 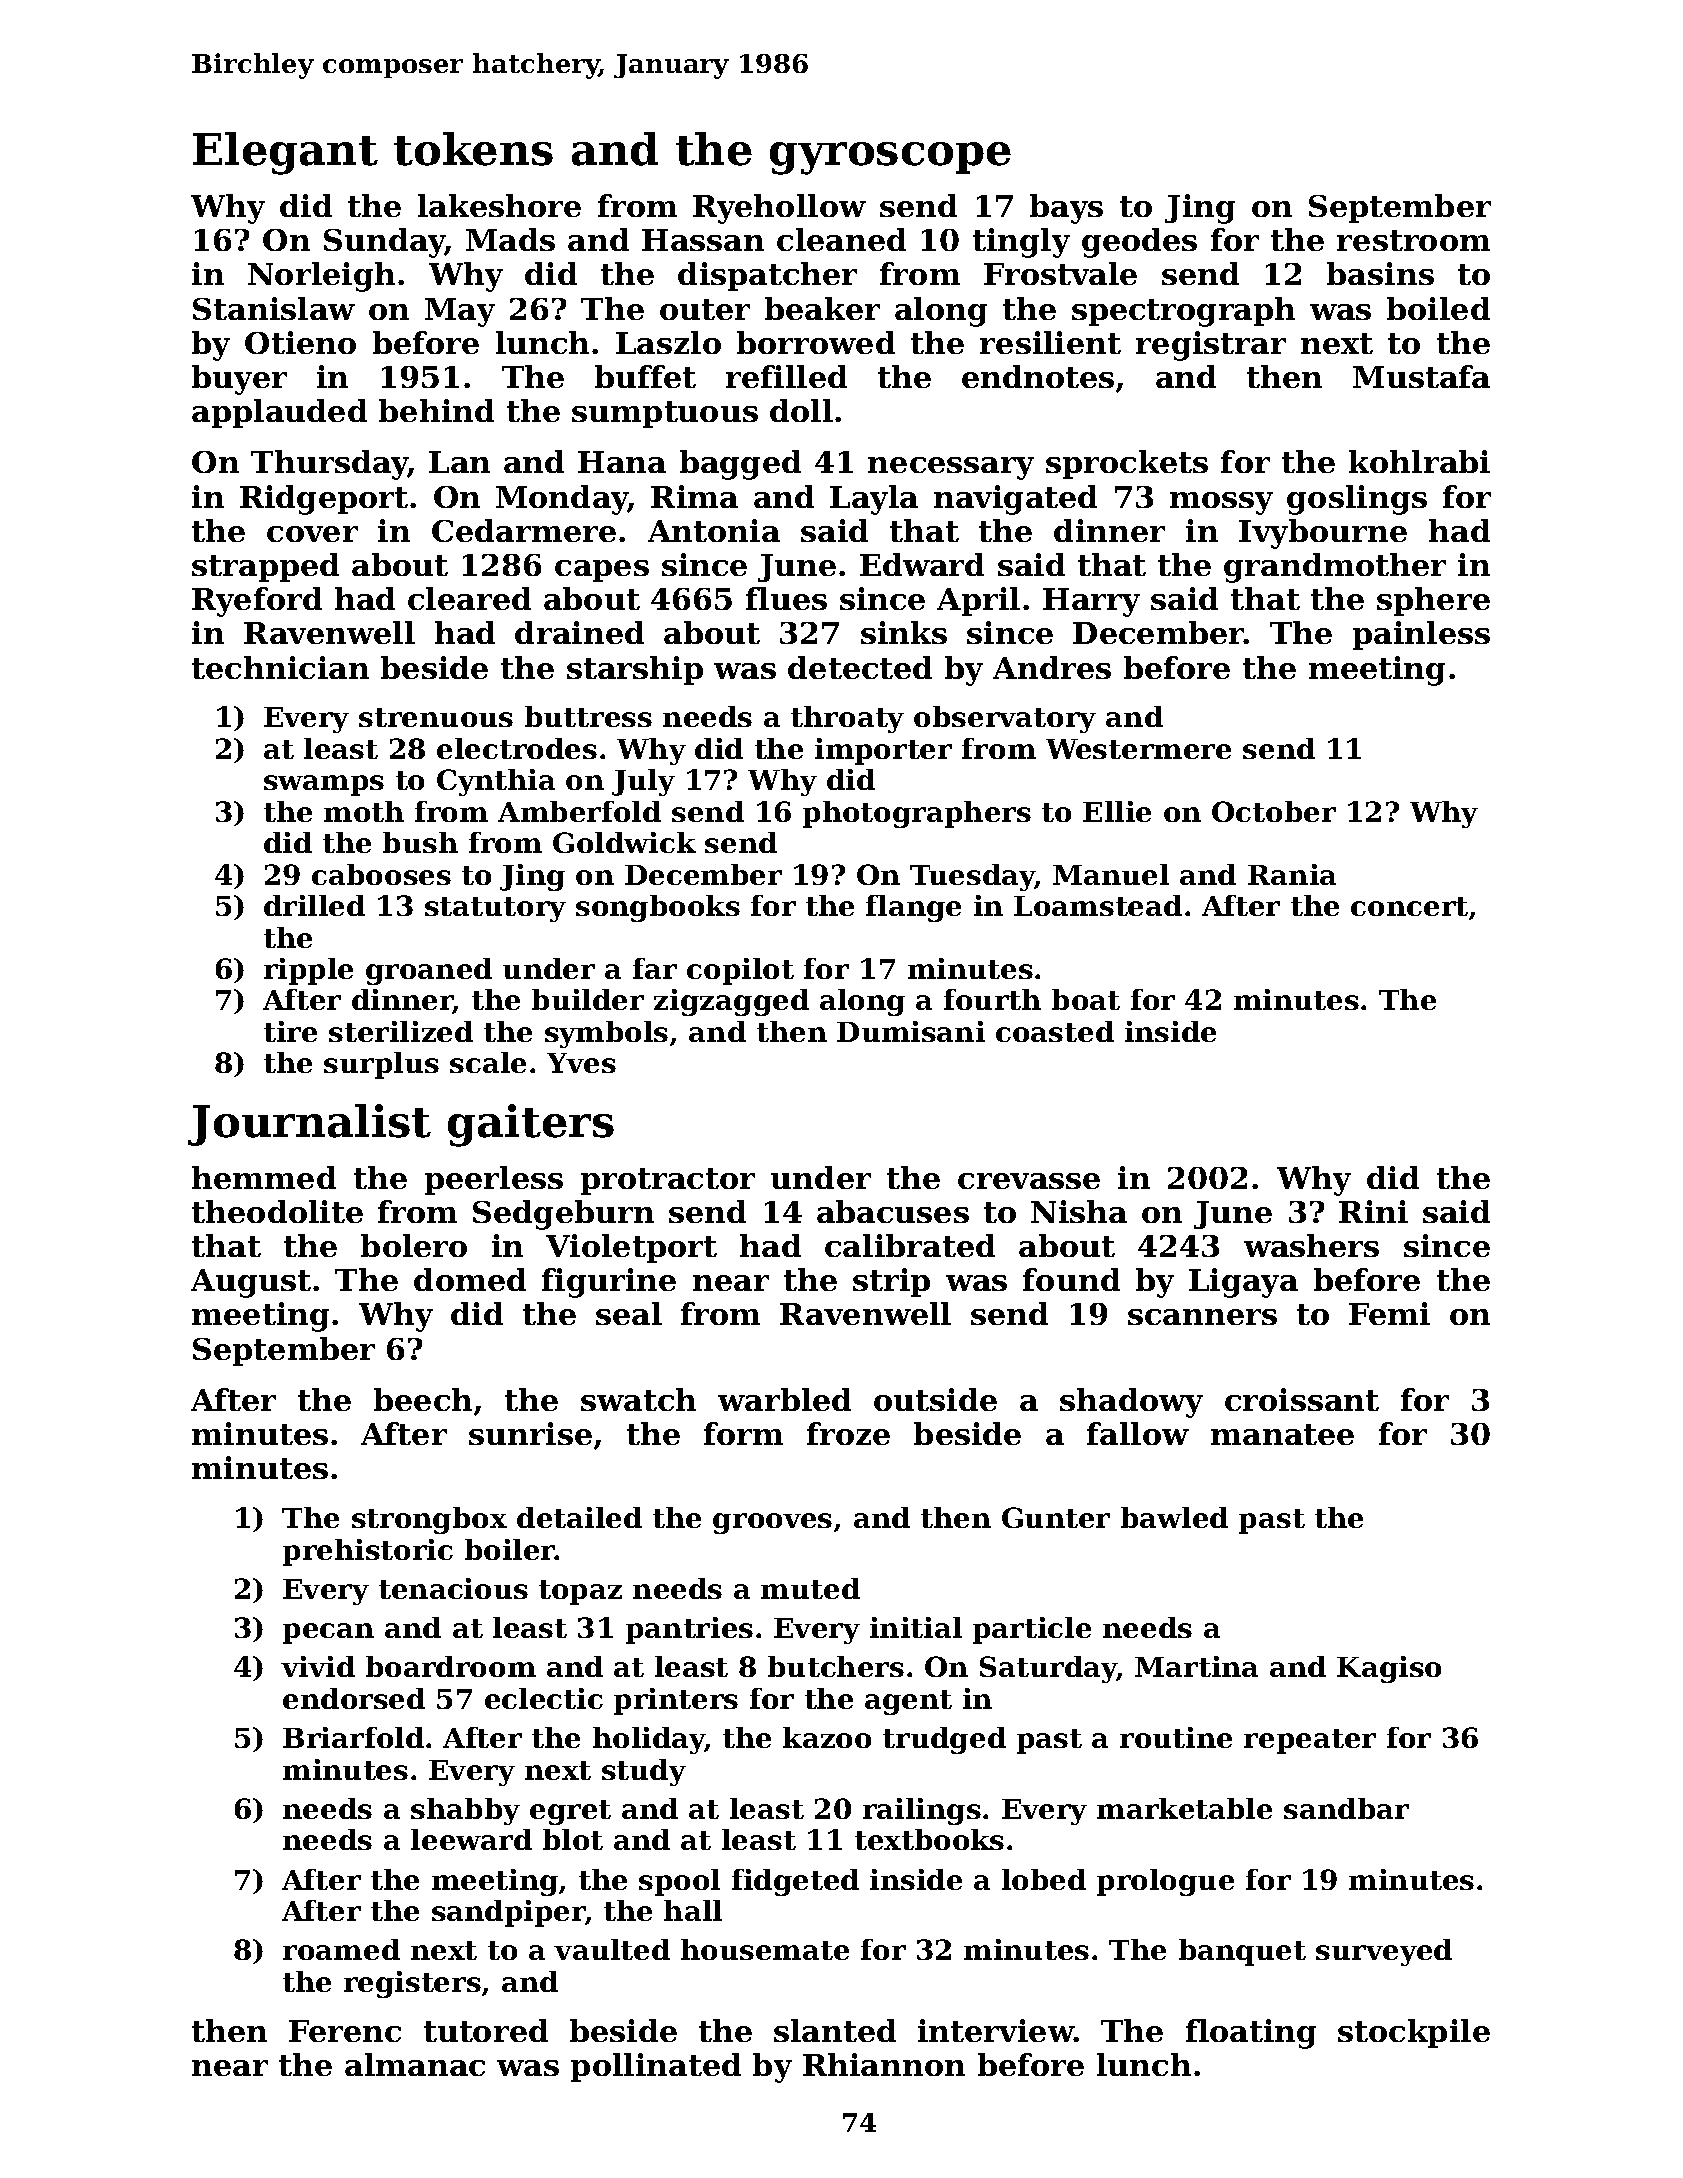 What do you see at coordinates (285, 153) in the screenshot?
I see `Elegant` at bounding box center [285, 153].
